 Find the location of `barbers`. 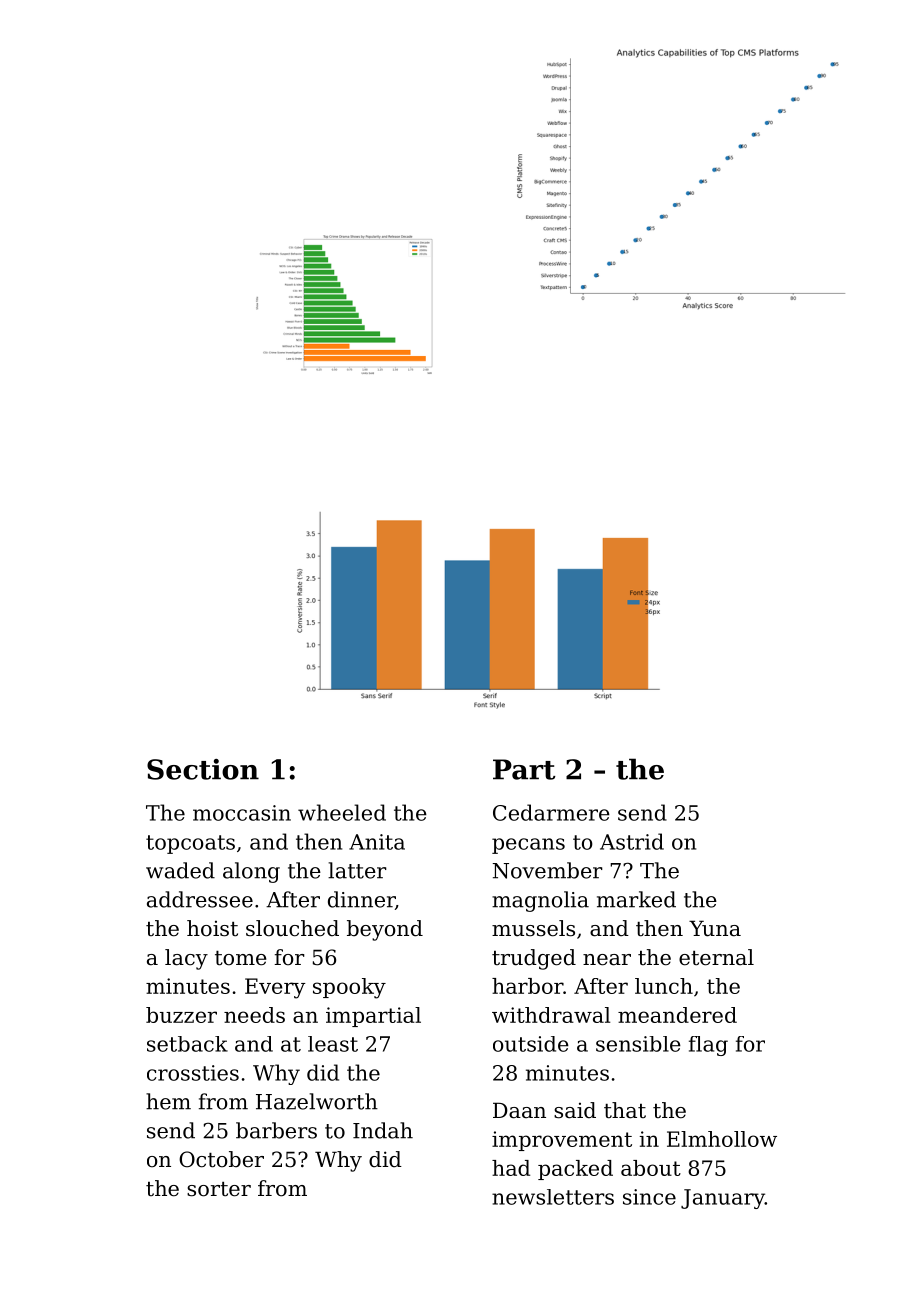

barbers is located at coordinates (276, 1130).
